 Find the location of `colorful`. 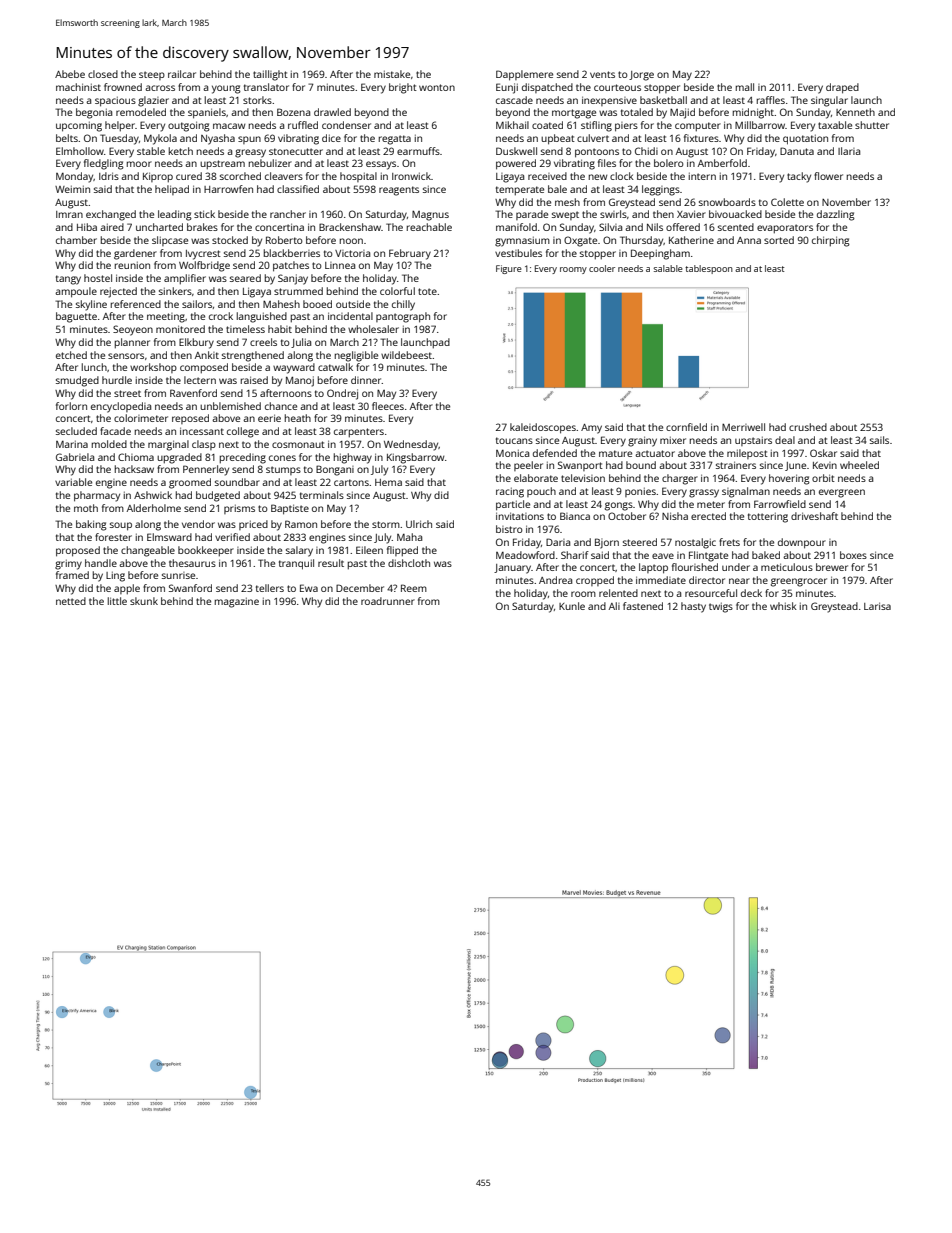

colorful is located at coordinates (397, 291).
